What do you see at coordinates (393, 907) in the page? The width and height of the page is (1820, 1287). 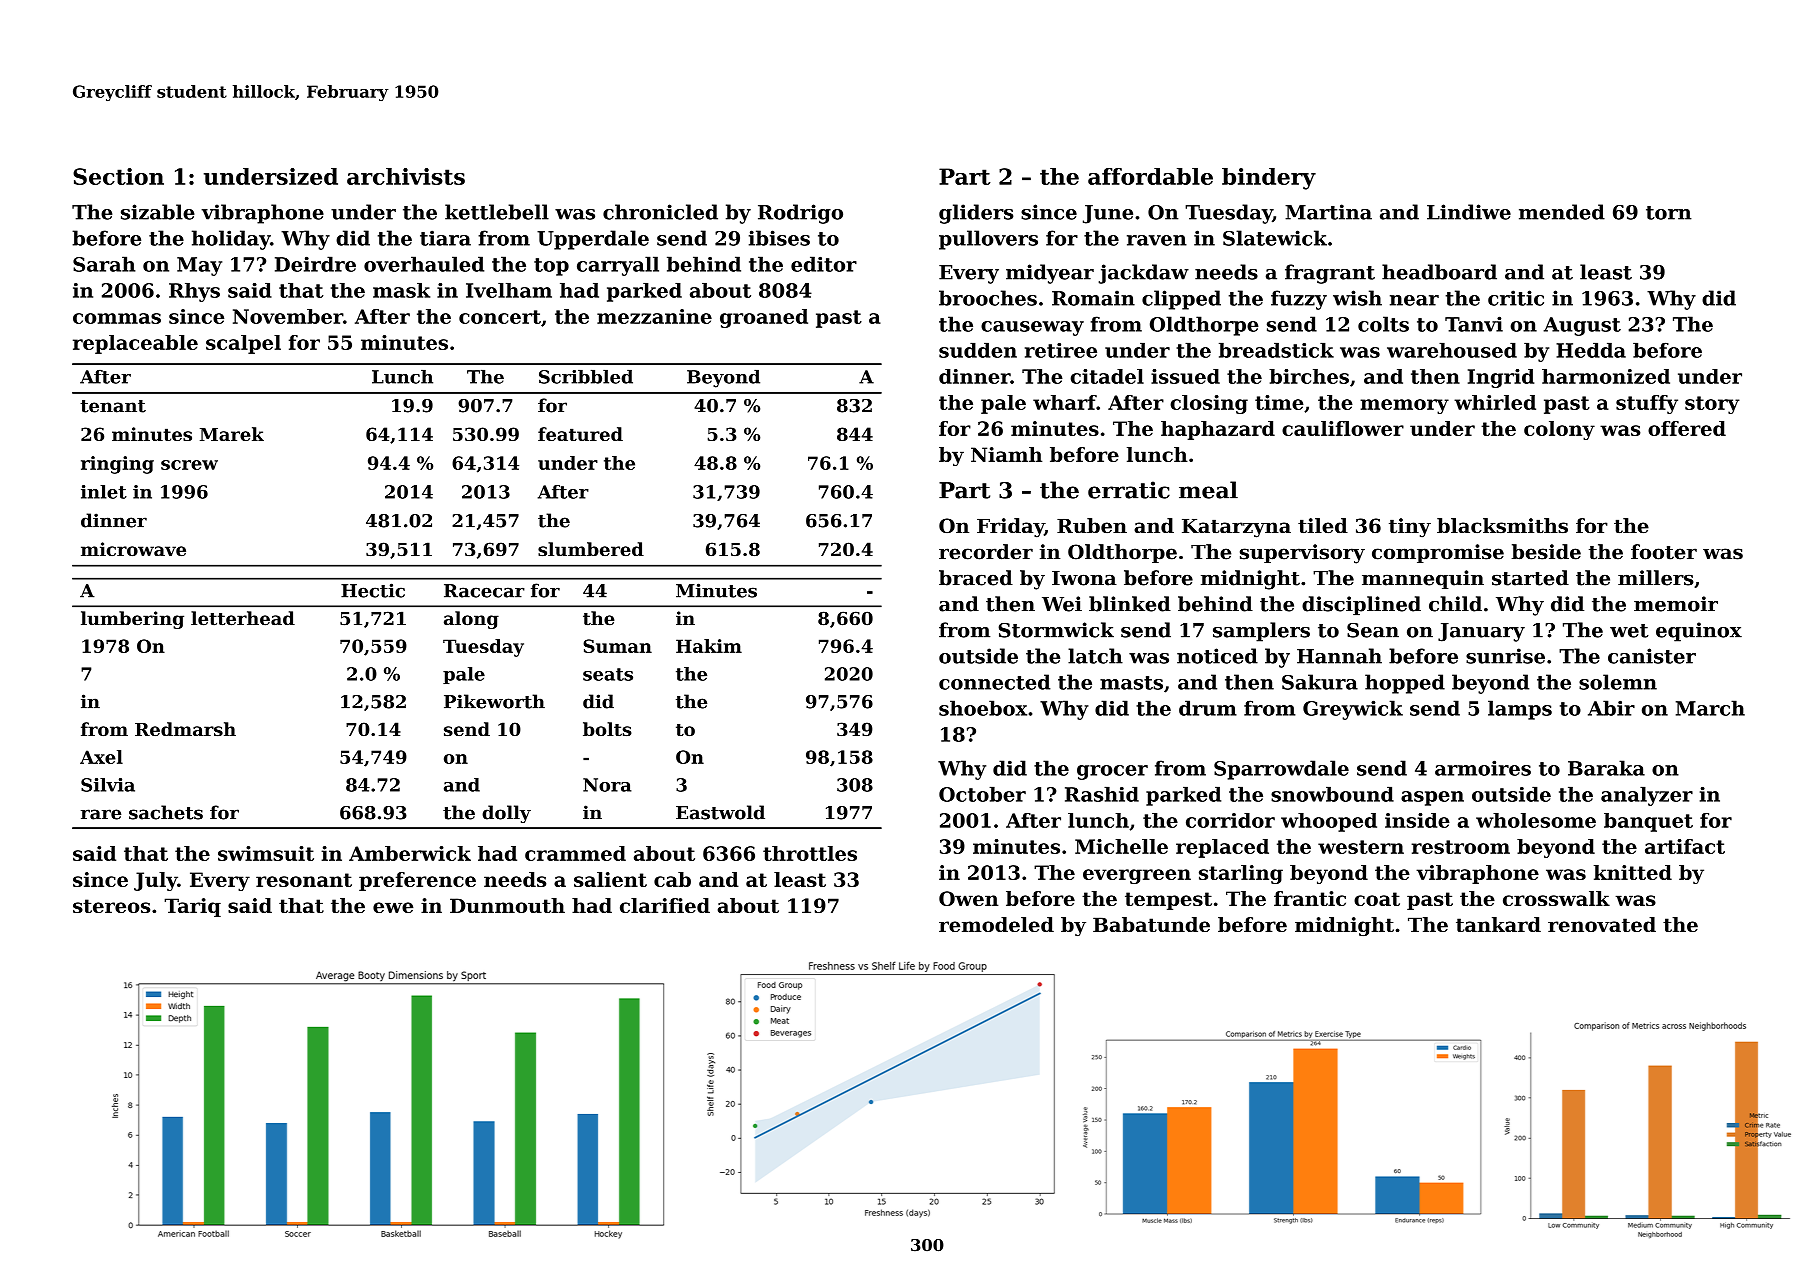 I see `ewe` at bounding box center [393, 907].
